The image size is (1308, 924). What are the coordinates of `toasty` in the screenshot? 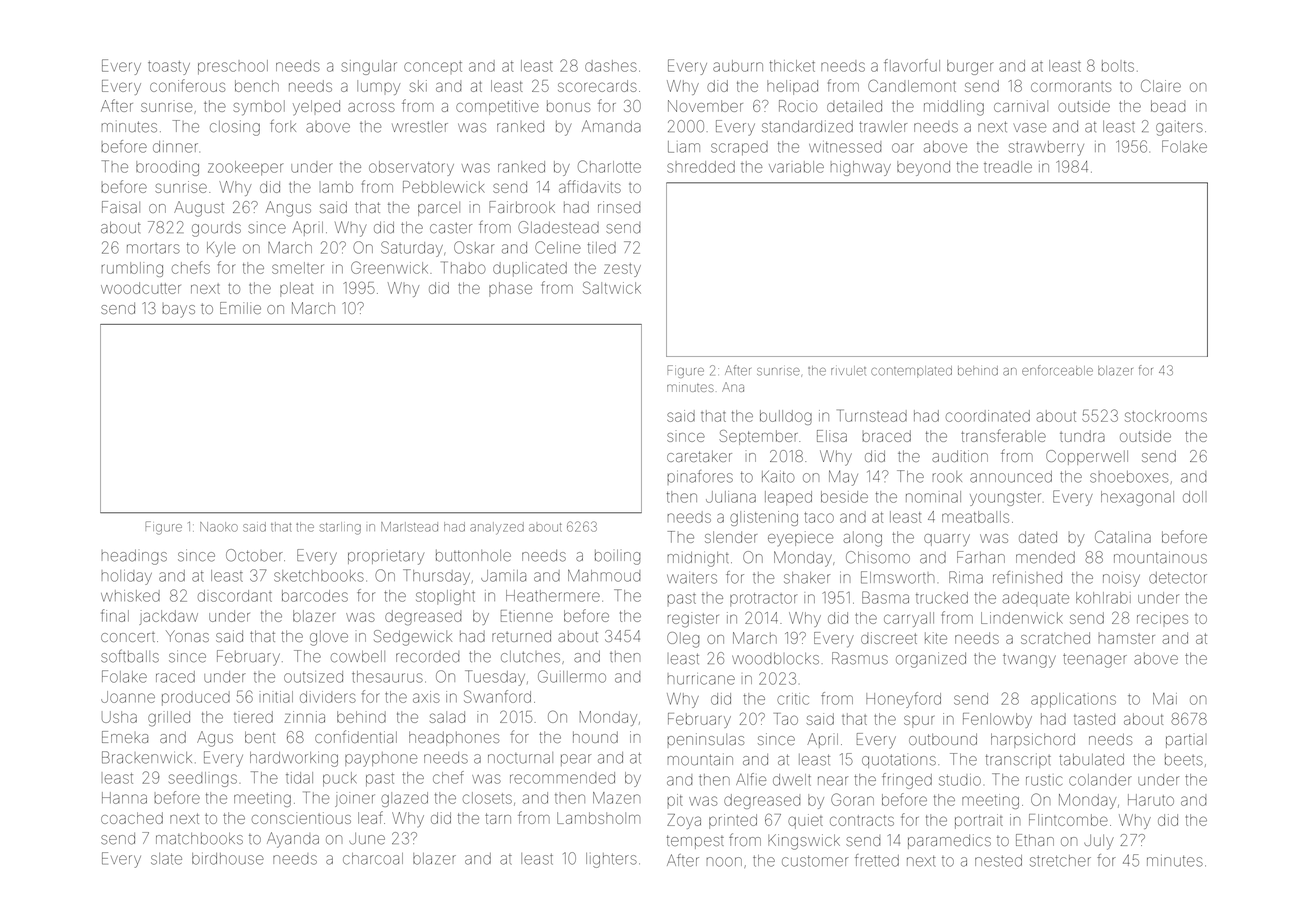 It's located at (169, 68).
